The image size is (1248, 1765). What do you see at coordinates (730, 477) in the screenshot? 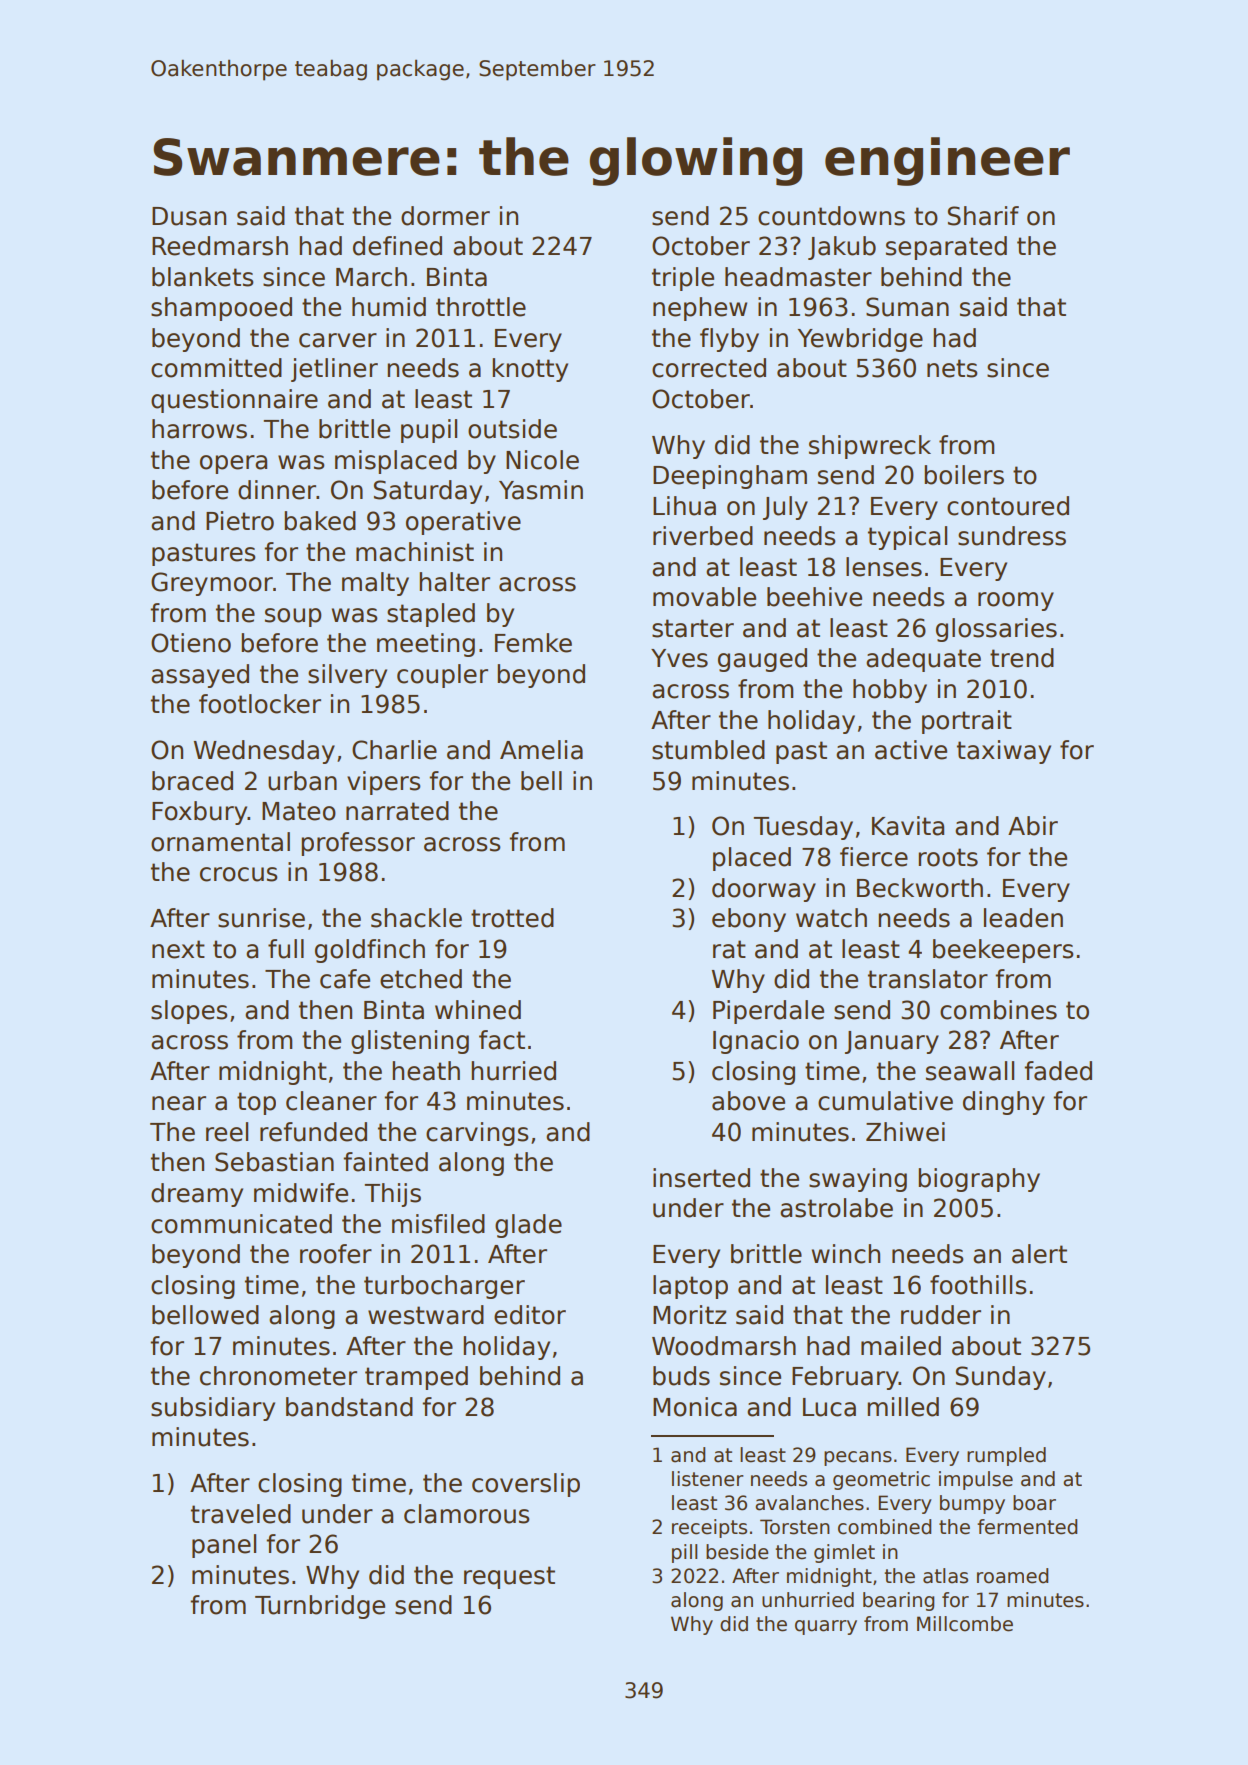
I see `Deepingham` at bounding box center [730, 477].
